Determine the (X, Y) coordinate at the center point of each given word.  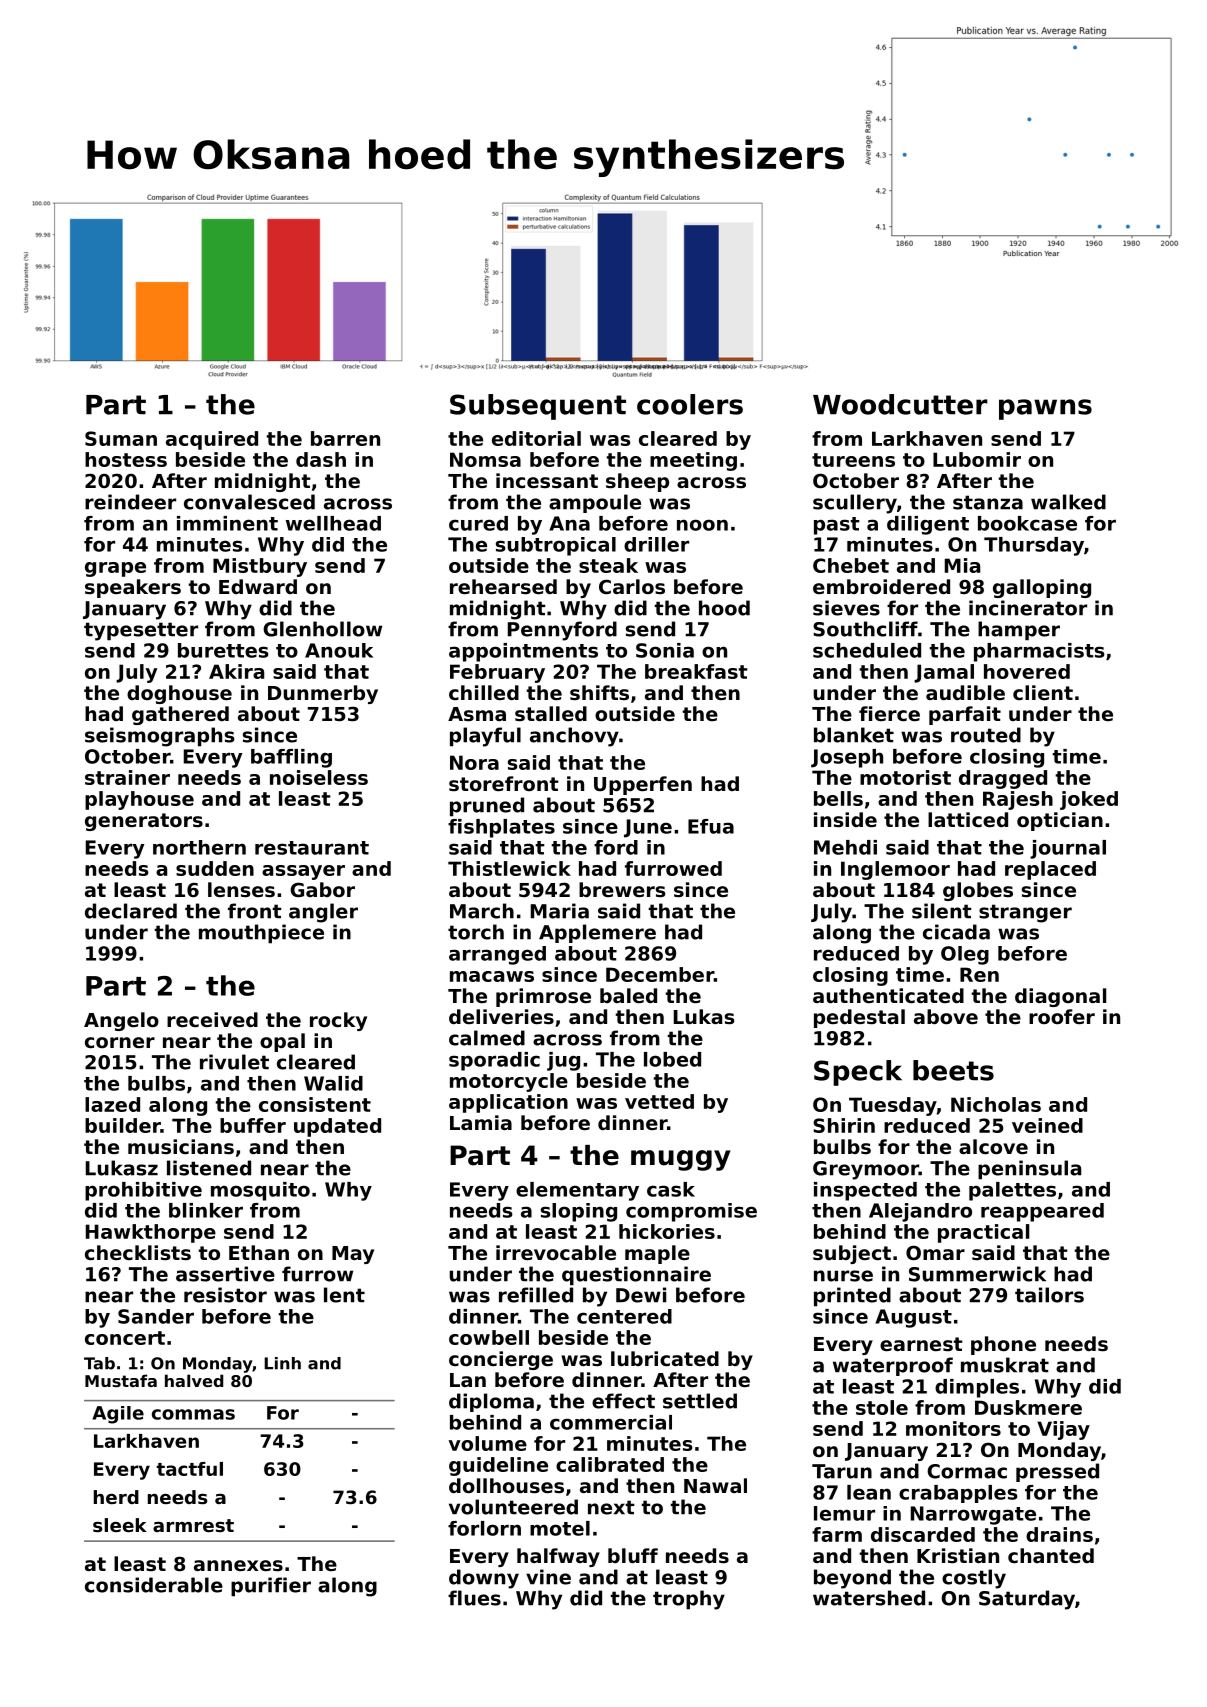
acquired (212, 440)
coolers (690, 404)
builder (123, 1125)
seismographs (160, 737)
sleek (120, 1525)
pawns (1045, 409)
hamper (1019, 631)
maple (657, 1254)
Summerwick (977, 1274)
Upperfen (643, 785)
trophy (689, 1600)
